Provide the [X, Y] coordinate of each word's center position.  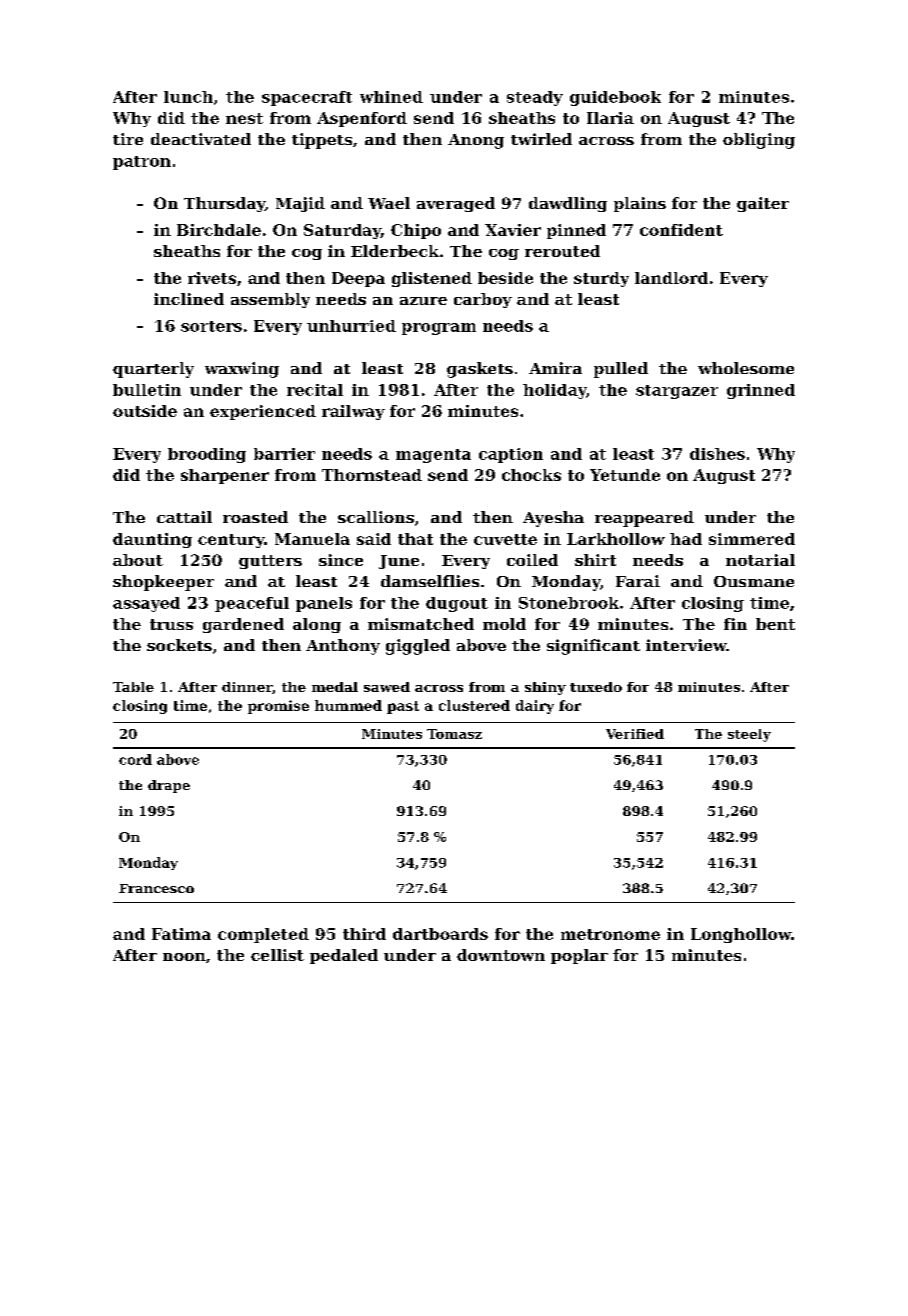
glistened [432, 279]
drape [169, 786]
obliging [759, 141]
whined [391, 97]
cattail [184, 517]
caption [511, 455]
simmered [752, 539]
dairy [535, 707]
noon [184, 957]
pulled [621, 370]
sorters [211, 326]
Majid [300, 204]
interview [686, 645]
